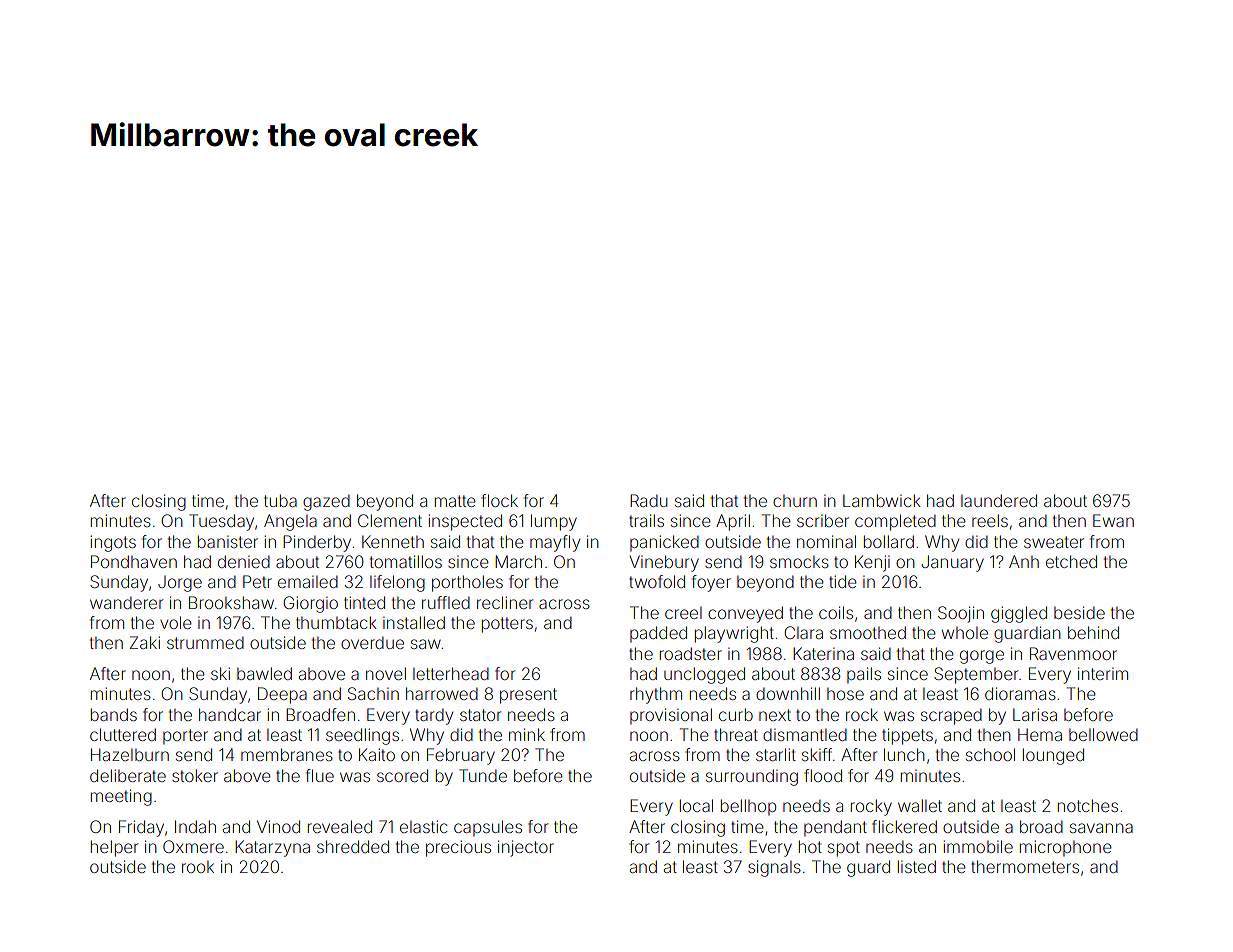  I want to click on Tunde, so click(483, 775).
